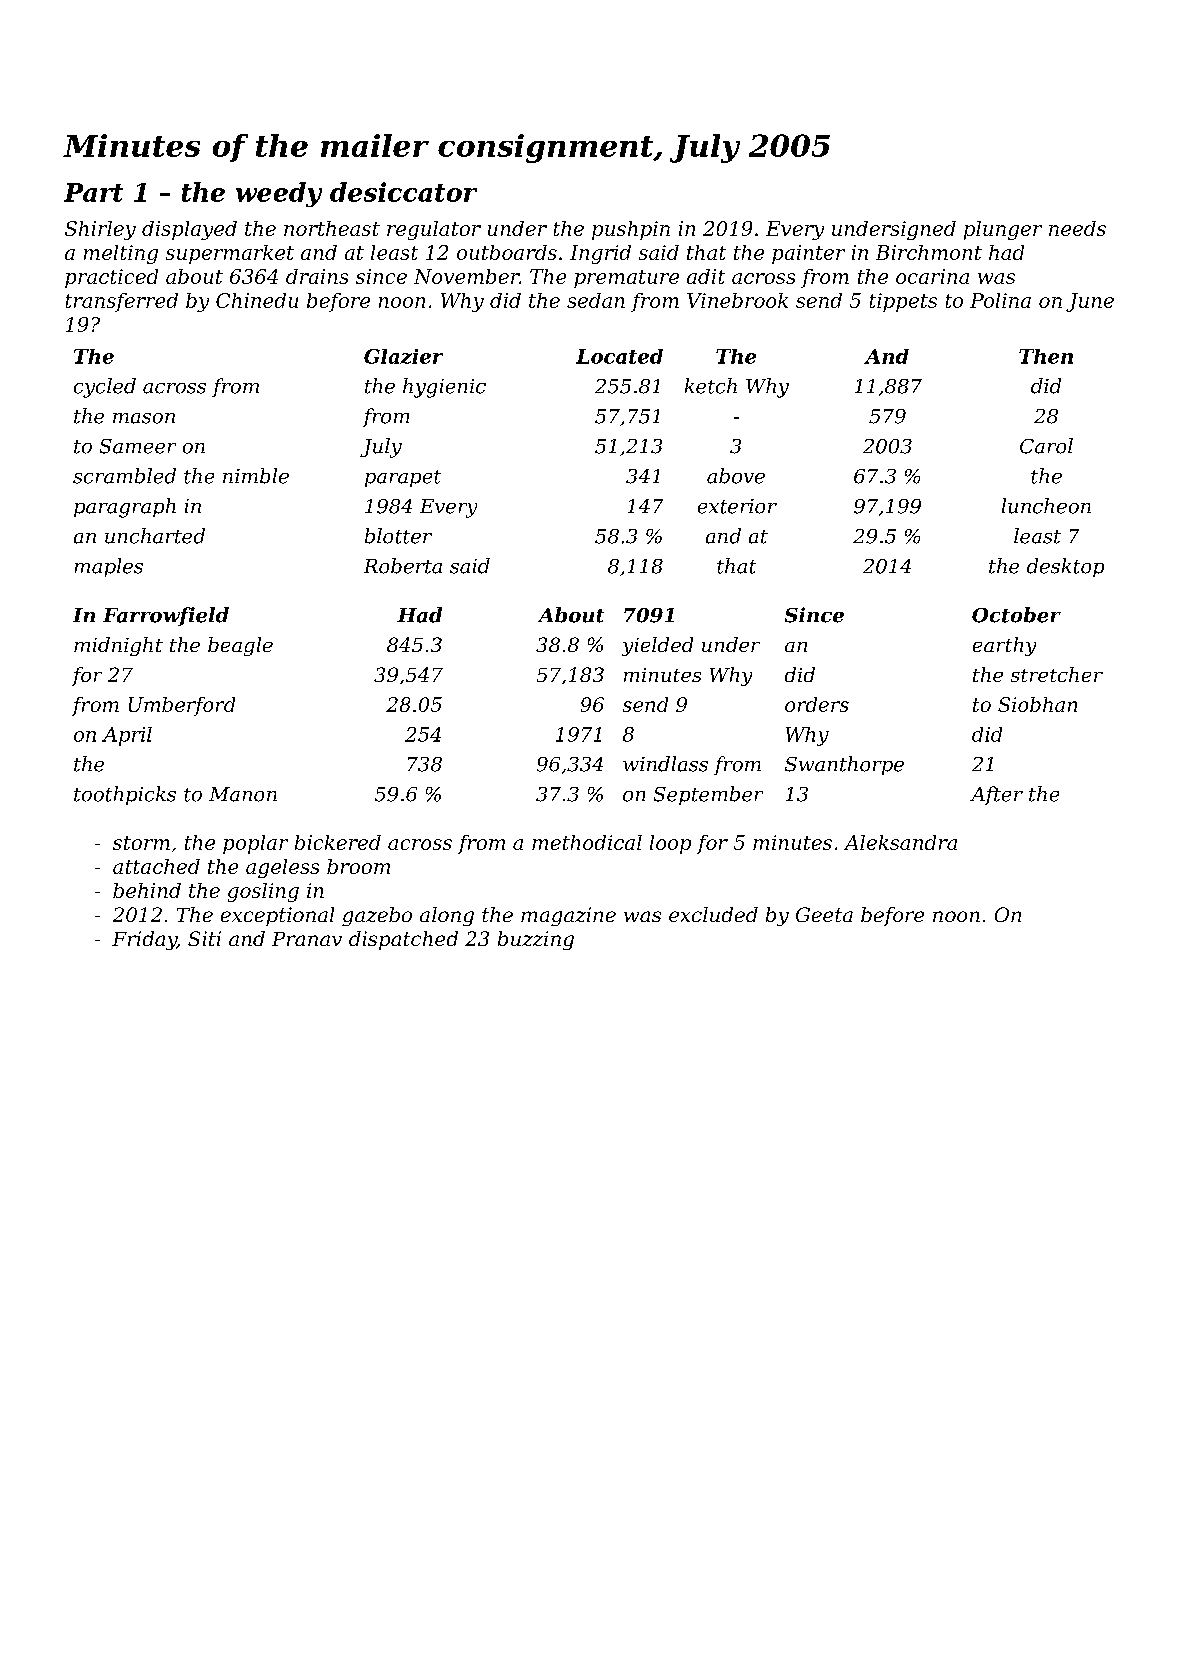 Image resolution: width=1182 pixels, height=1671 pixels. What do you see at coordinates (307, 939) in the document?
I see `Pranav` at bounding box center [307, 939].
